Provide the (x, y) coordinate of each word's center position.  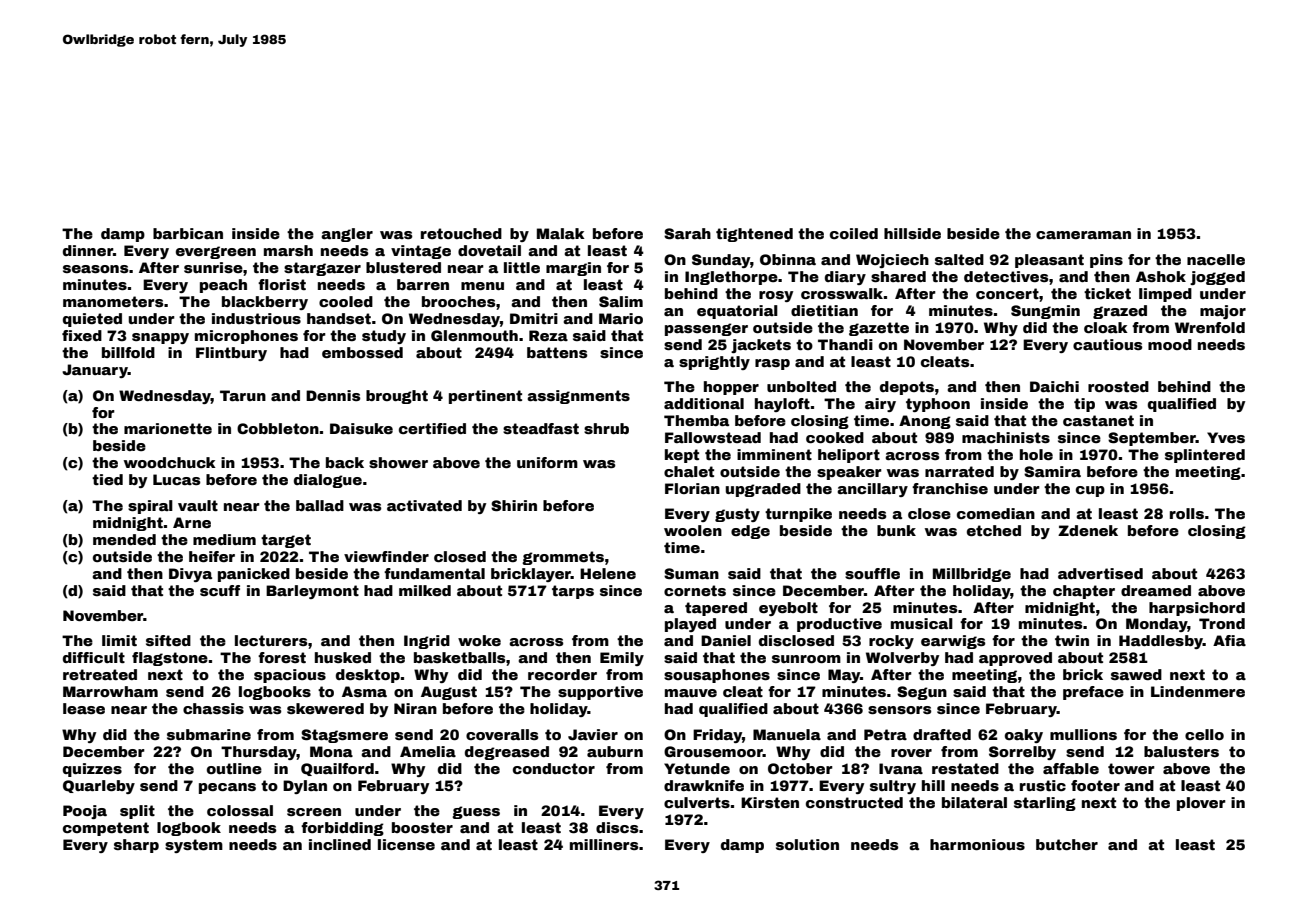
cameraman (1083, 235)
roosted (1118, 386)
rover (911, 753)
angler (347, 235)
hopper (731, 388)
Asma (364, 691)
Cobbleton (278, 428)
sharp (136, 846)
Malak (561, 233)
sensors (900, 710)
